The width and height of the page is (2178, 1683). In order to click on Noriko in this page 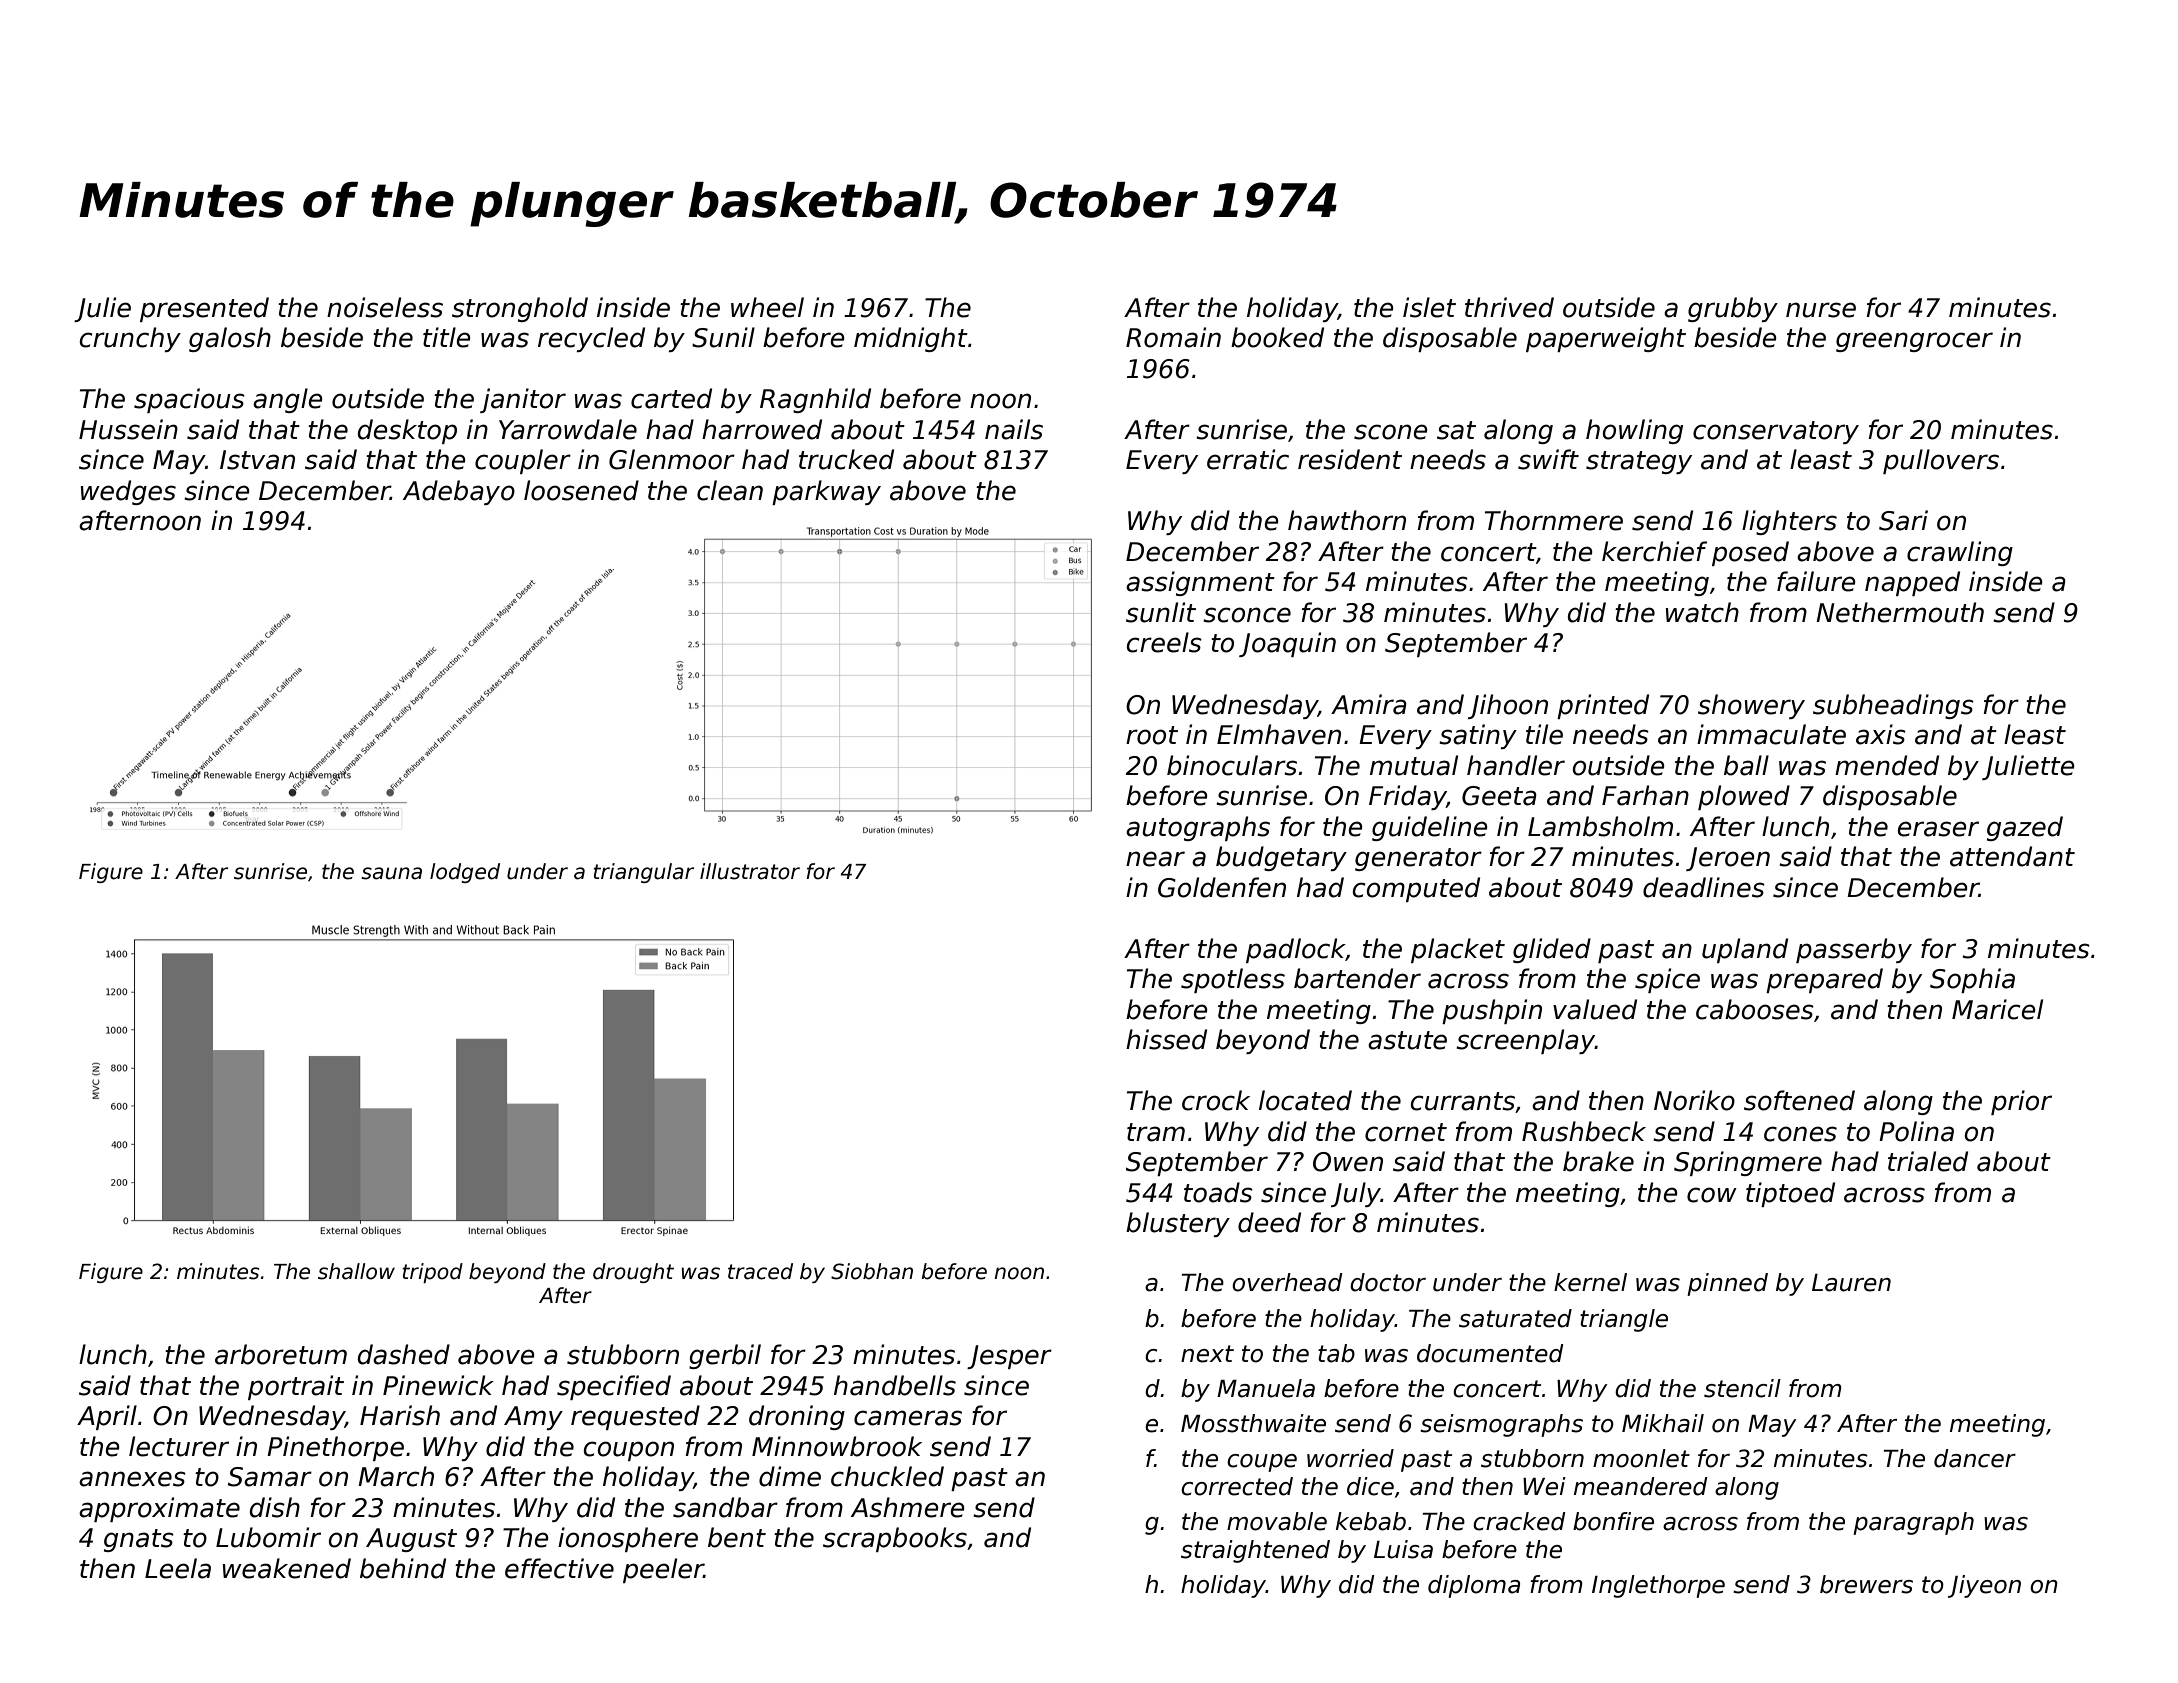, I will do `click(1694, 1100)`.
